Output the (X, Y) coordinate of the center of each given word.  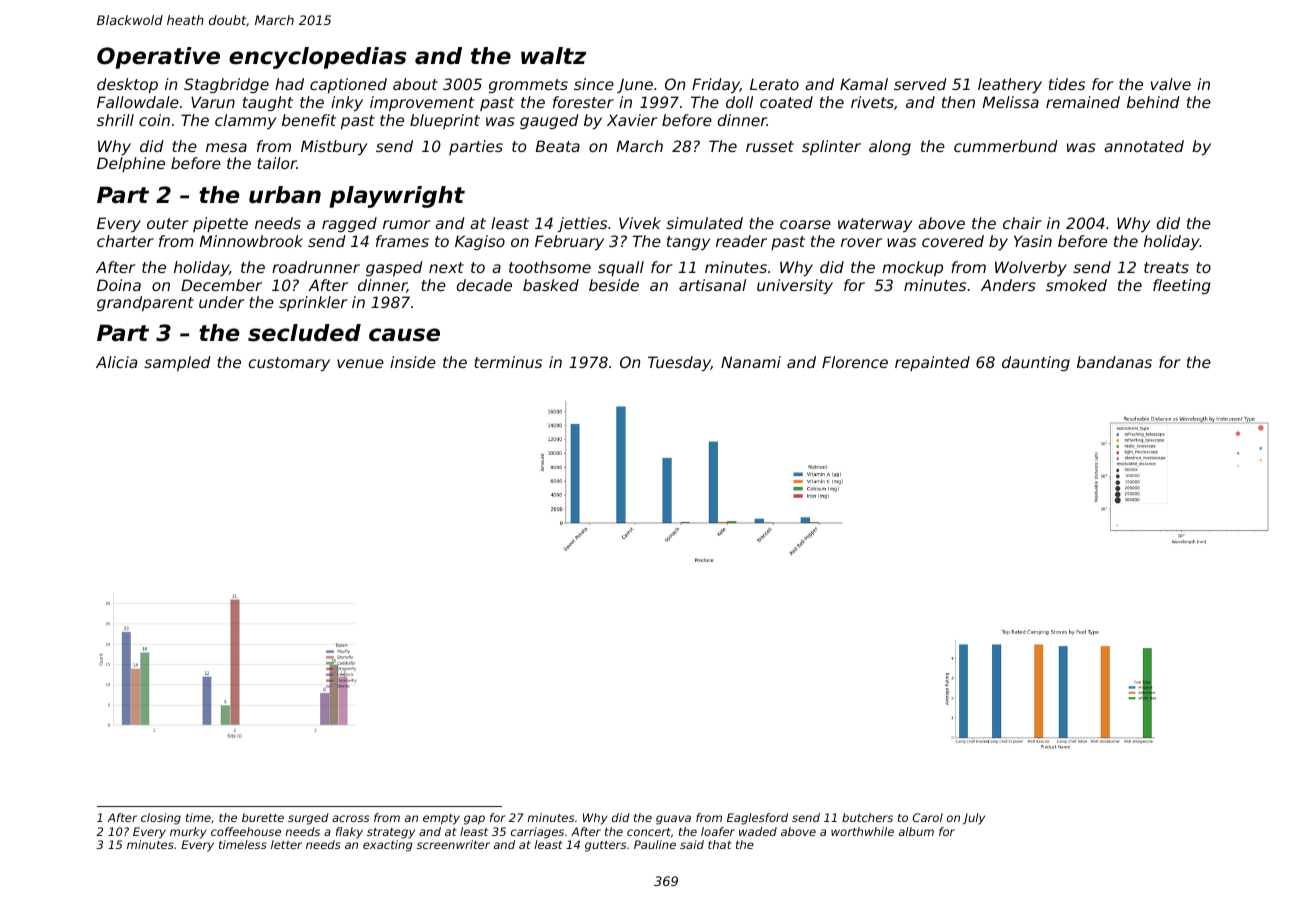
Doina (119, 285)
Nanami (751, 362)
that (720, 844)
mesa (226, 147)
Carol (928, 817)
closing (161, 819)
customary (289, 364)
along (890, 147)
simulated (704, 223)
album (916, 831)
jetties (582, 224)
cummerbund (1006, 146)
